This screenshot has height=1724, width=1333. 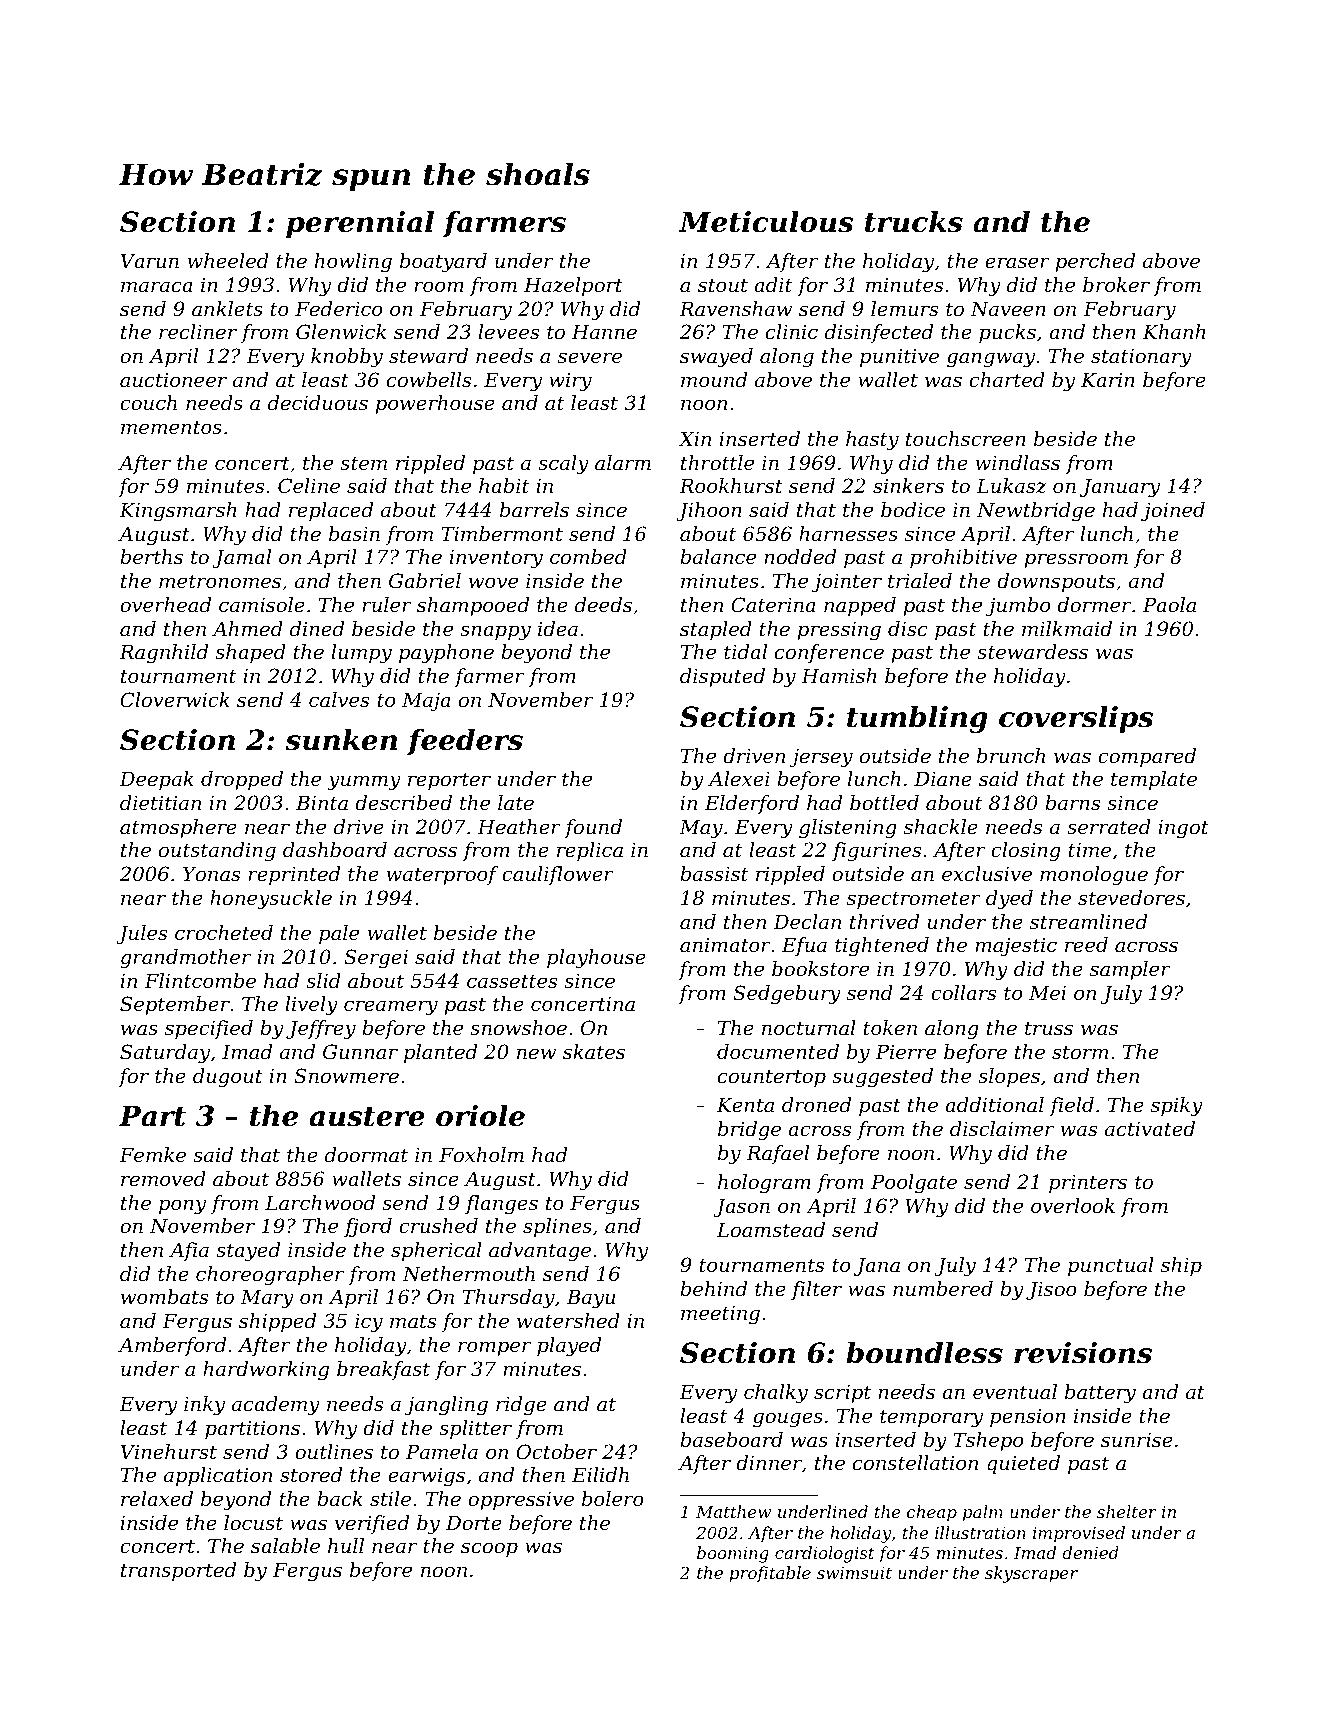 I want to click on wheeled, so click(x=228, y=261).
